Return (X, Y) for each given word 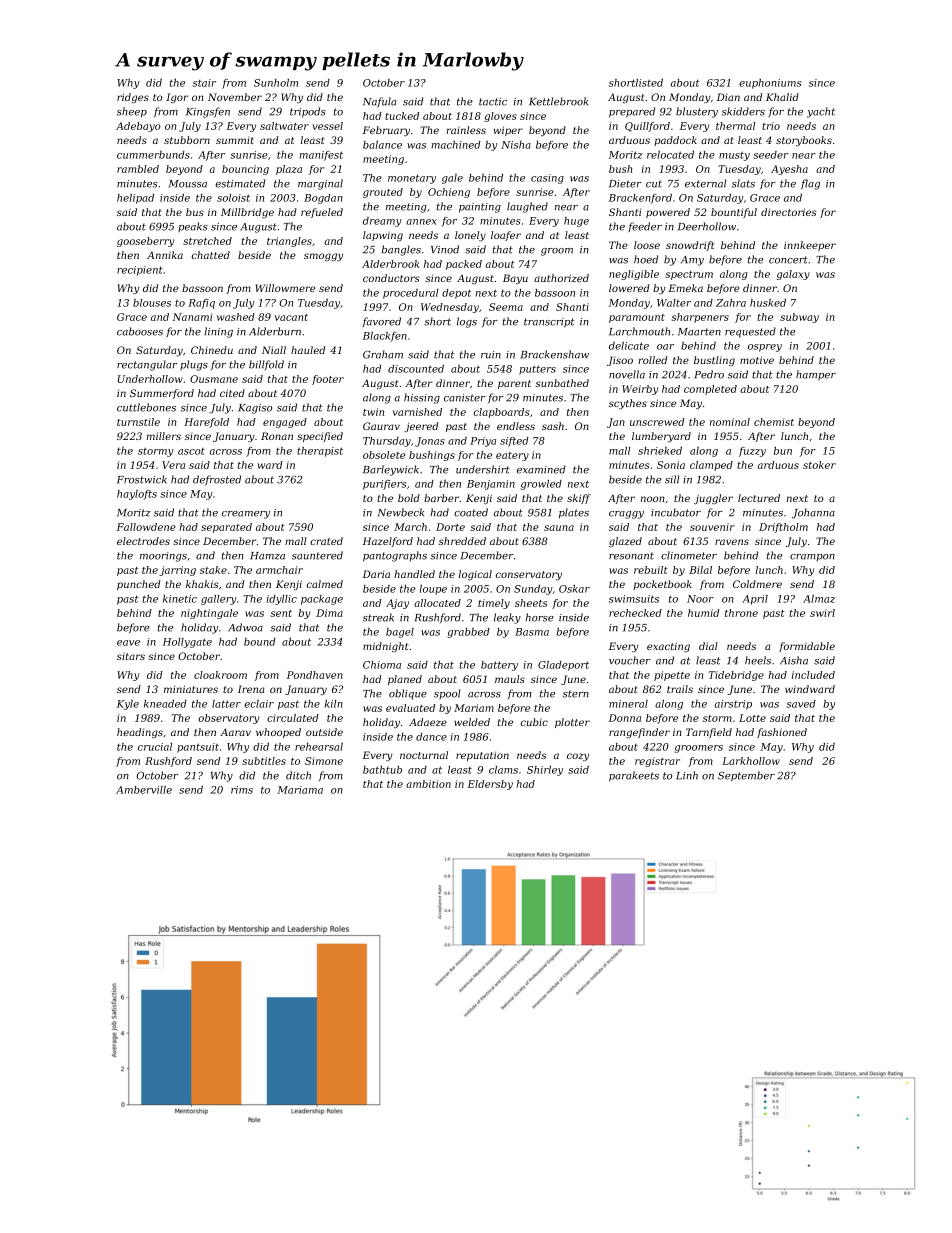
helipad (135, 199)
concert (788, 260)
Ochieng (449, 193)
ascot (191, 451)
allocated (437, 603)
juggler (713, 499)
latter (226, 704)
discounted (416, 369)
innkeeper (810, 246)
